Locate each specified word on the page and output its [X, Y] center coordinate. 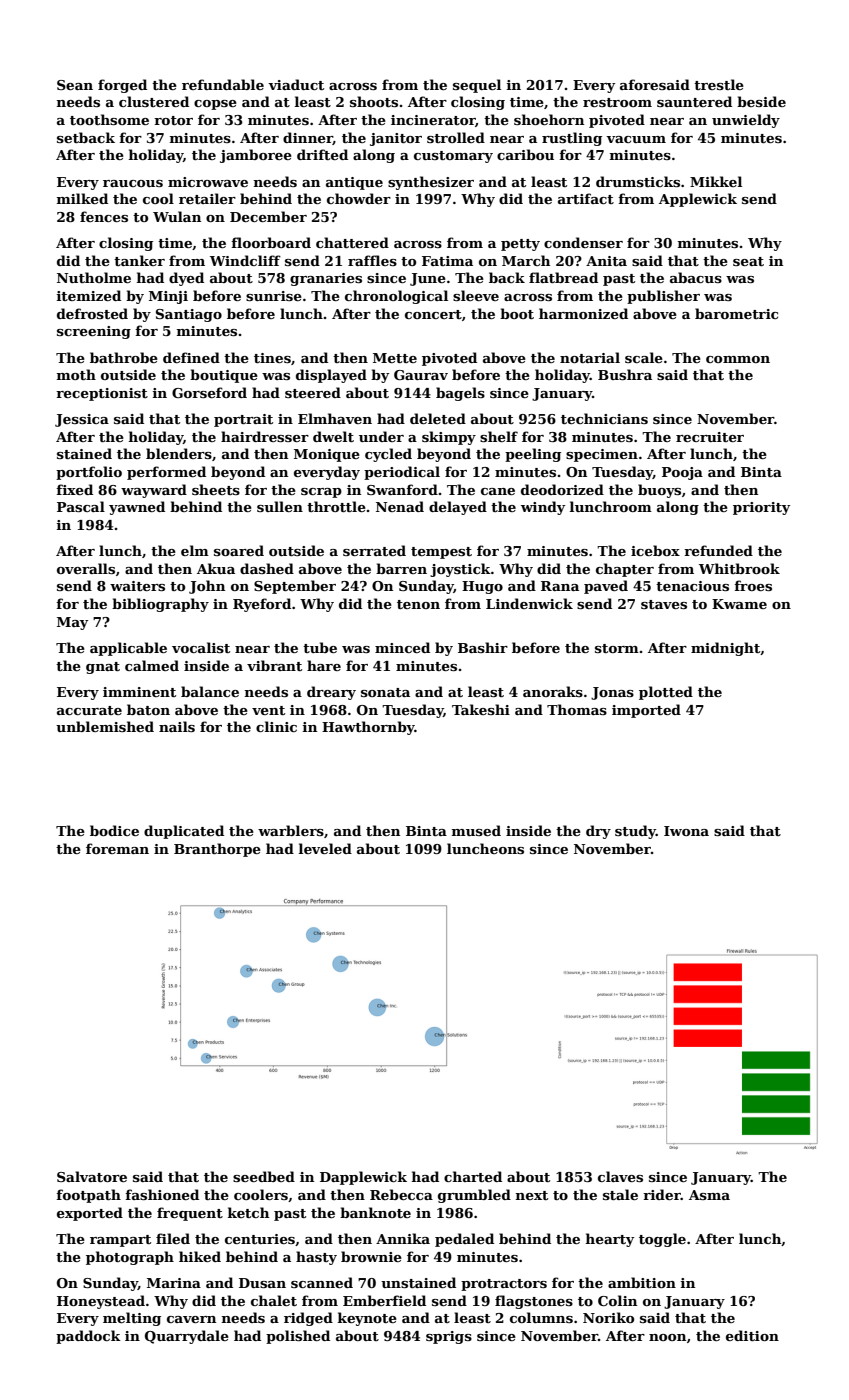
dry [598, 832]
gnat [103, 668]
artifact [586, 198]
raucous [133, 183]
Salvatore [92, 1176]
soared [239, 550]
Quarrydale [187, 1337]
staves [664, 604]
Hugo [482, 587]
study [635, 832]
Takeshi [481, 709]
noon [667, 1337]
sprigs [449, 1337]
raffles [372, 260]
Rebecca [401, 1194]
